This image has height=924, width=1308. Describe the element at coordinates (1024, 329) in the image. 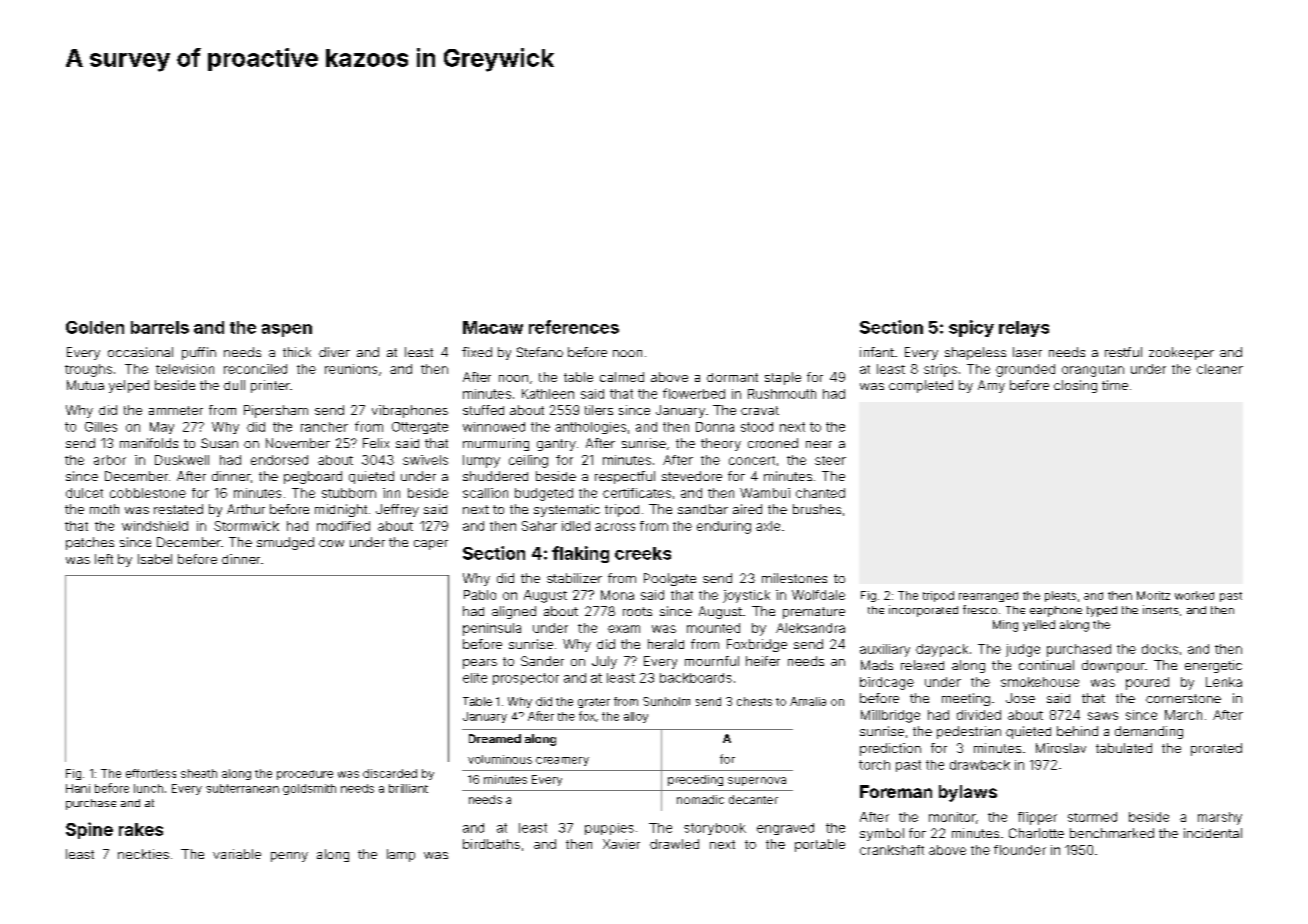

I see `relays` at that location.
